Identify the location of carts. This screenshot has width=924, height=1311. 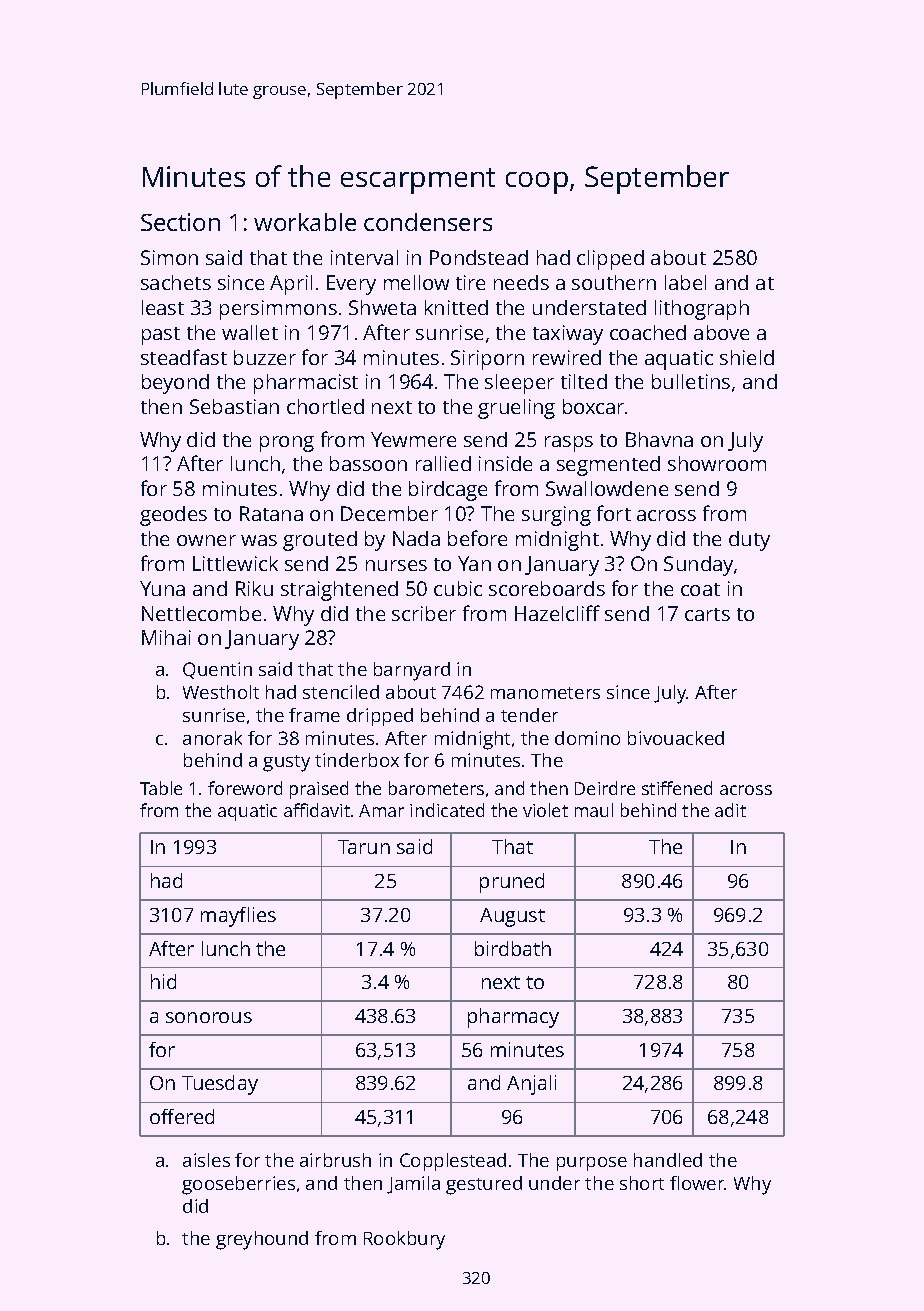
(707, 614).
